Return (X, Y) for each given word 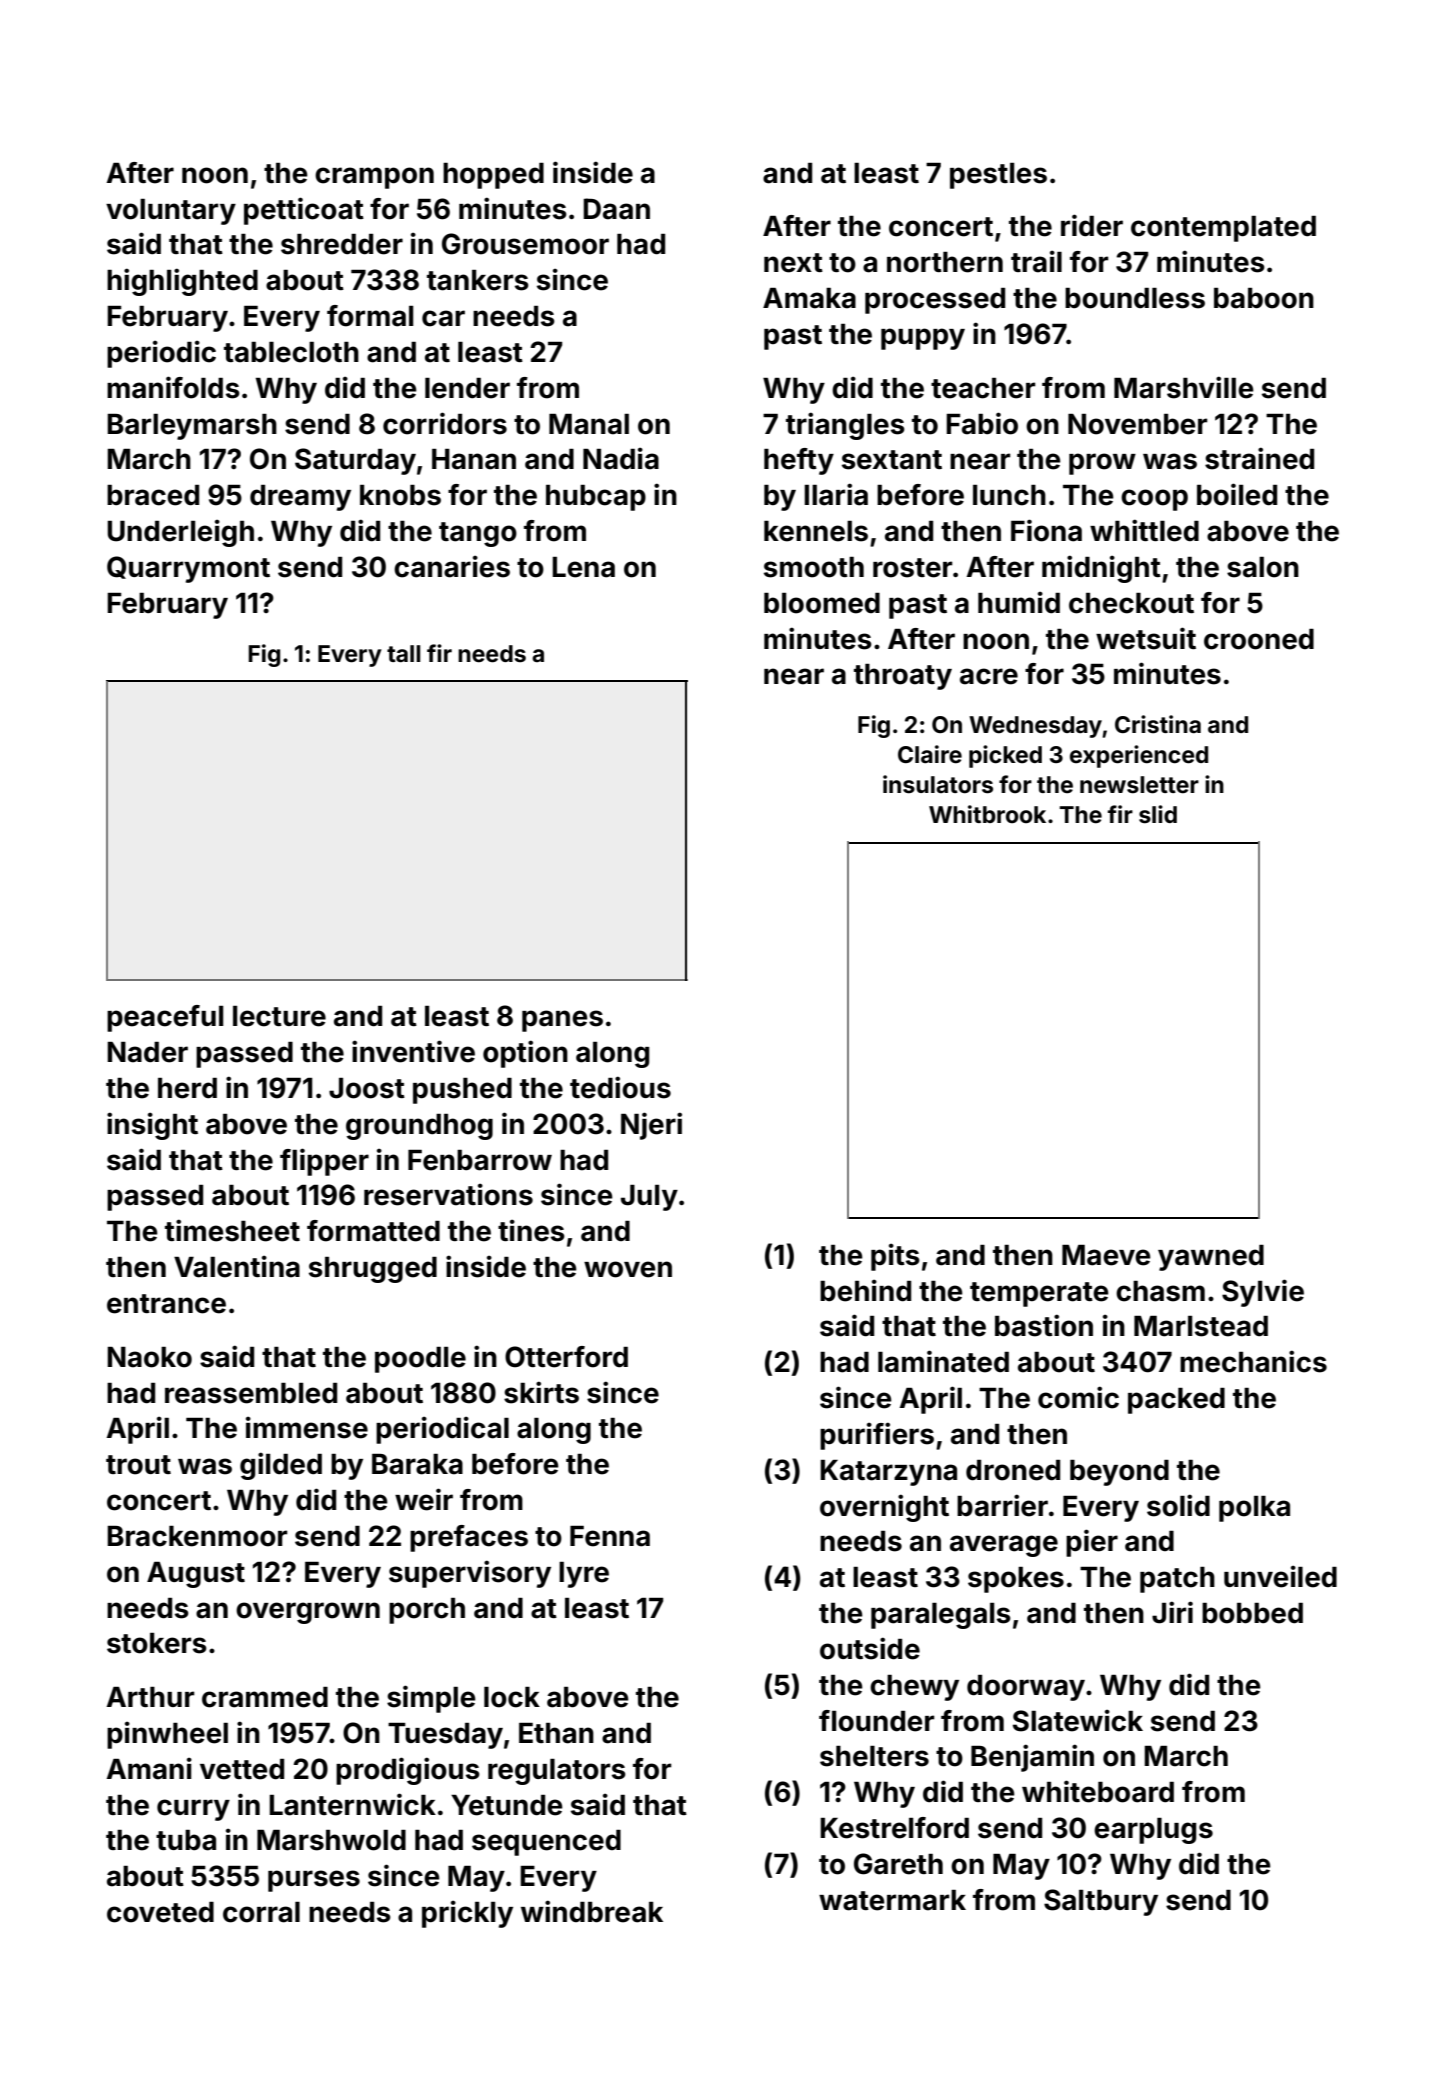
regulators (557, 1772)
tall (403, 654)
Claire (930, 754)
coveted (160, 1912)
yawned (1211, 1258)
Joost (367, 1088)
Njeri (651, 1126)
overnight (884, 1508)
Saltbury (1101, 1902)
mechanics (1253, 1361)
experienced (1139, 756)
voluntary (171, 212)
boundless (1135, 298)
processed (935, 301)
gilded (281, 1466)
